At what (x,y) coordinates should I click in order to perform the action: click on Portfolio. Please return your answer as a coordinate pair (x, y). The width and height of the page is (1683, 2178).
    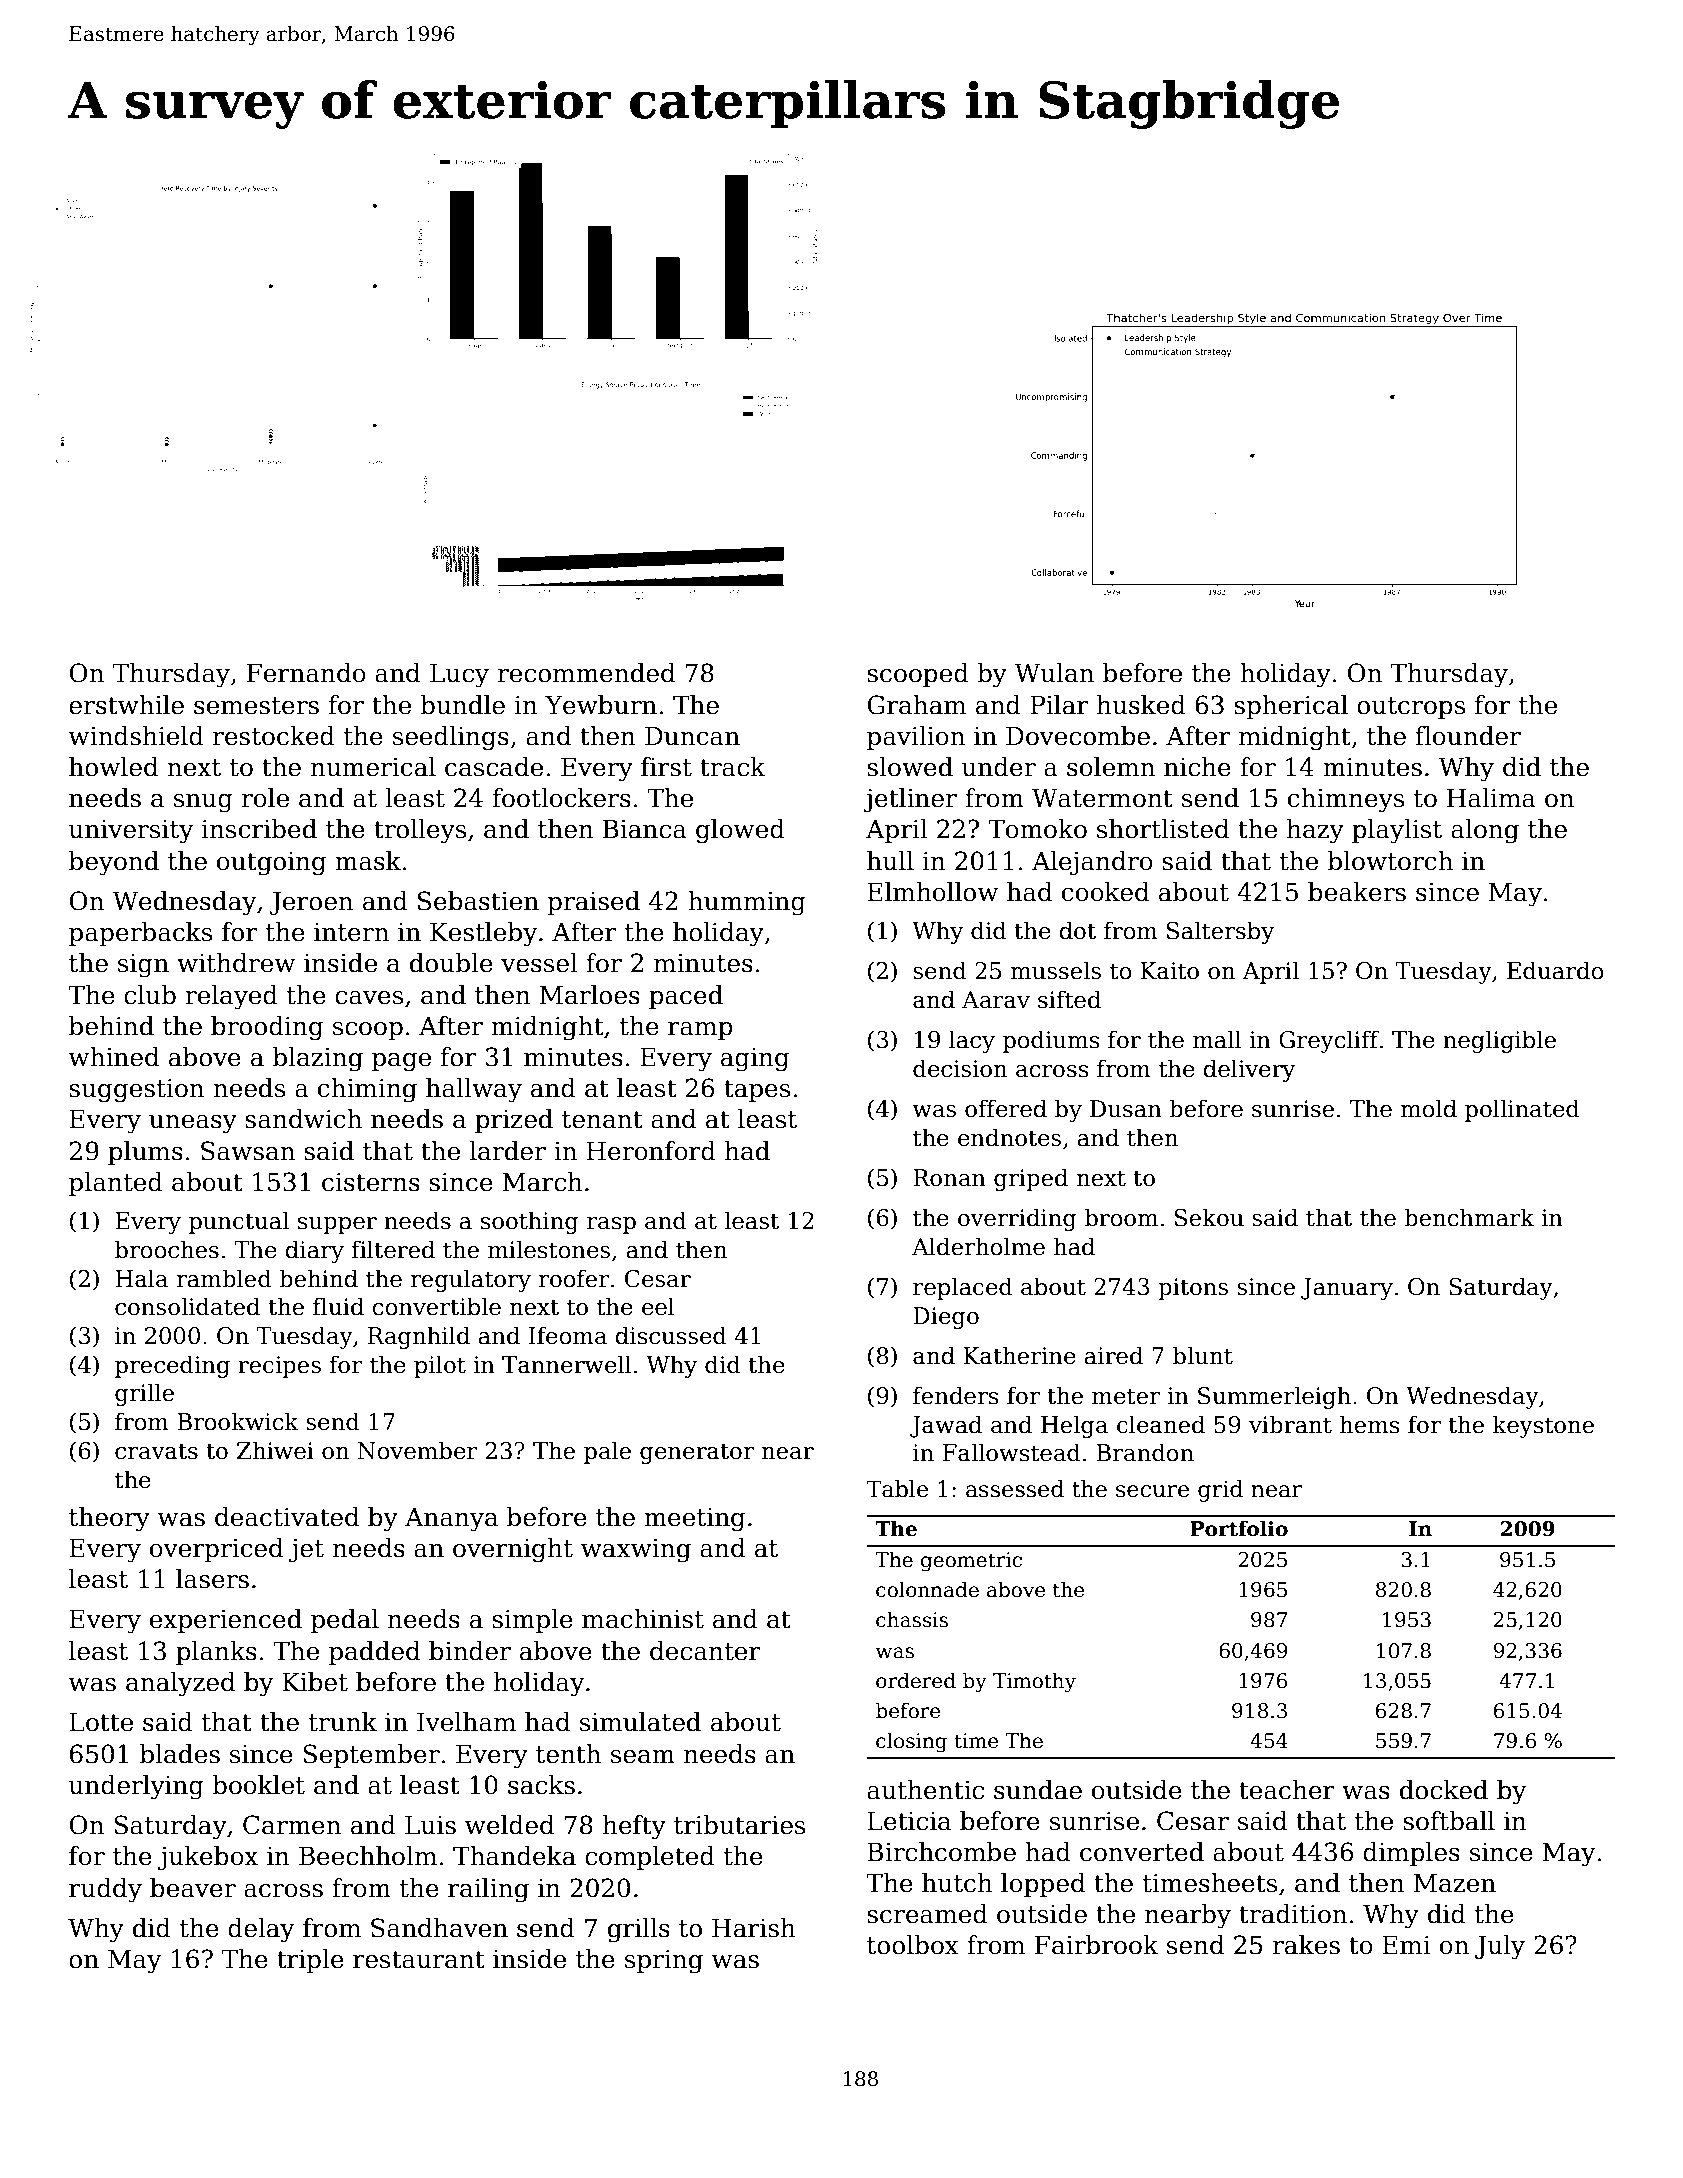
    Looking at the image, I should click on (1239, 1528).
